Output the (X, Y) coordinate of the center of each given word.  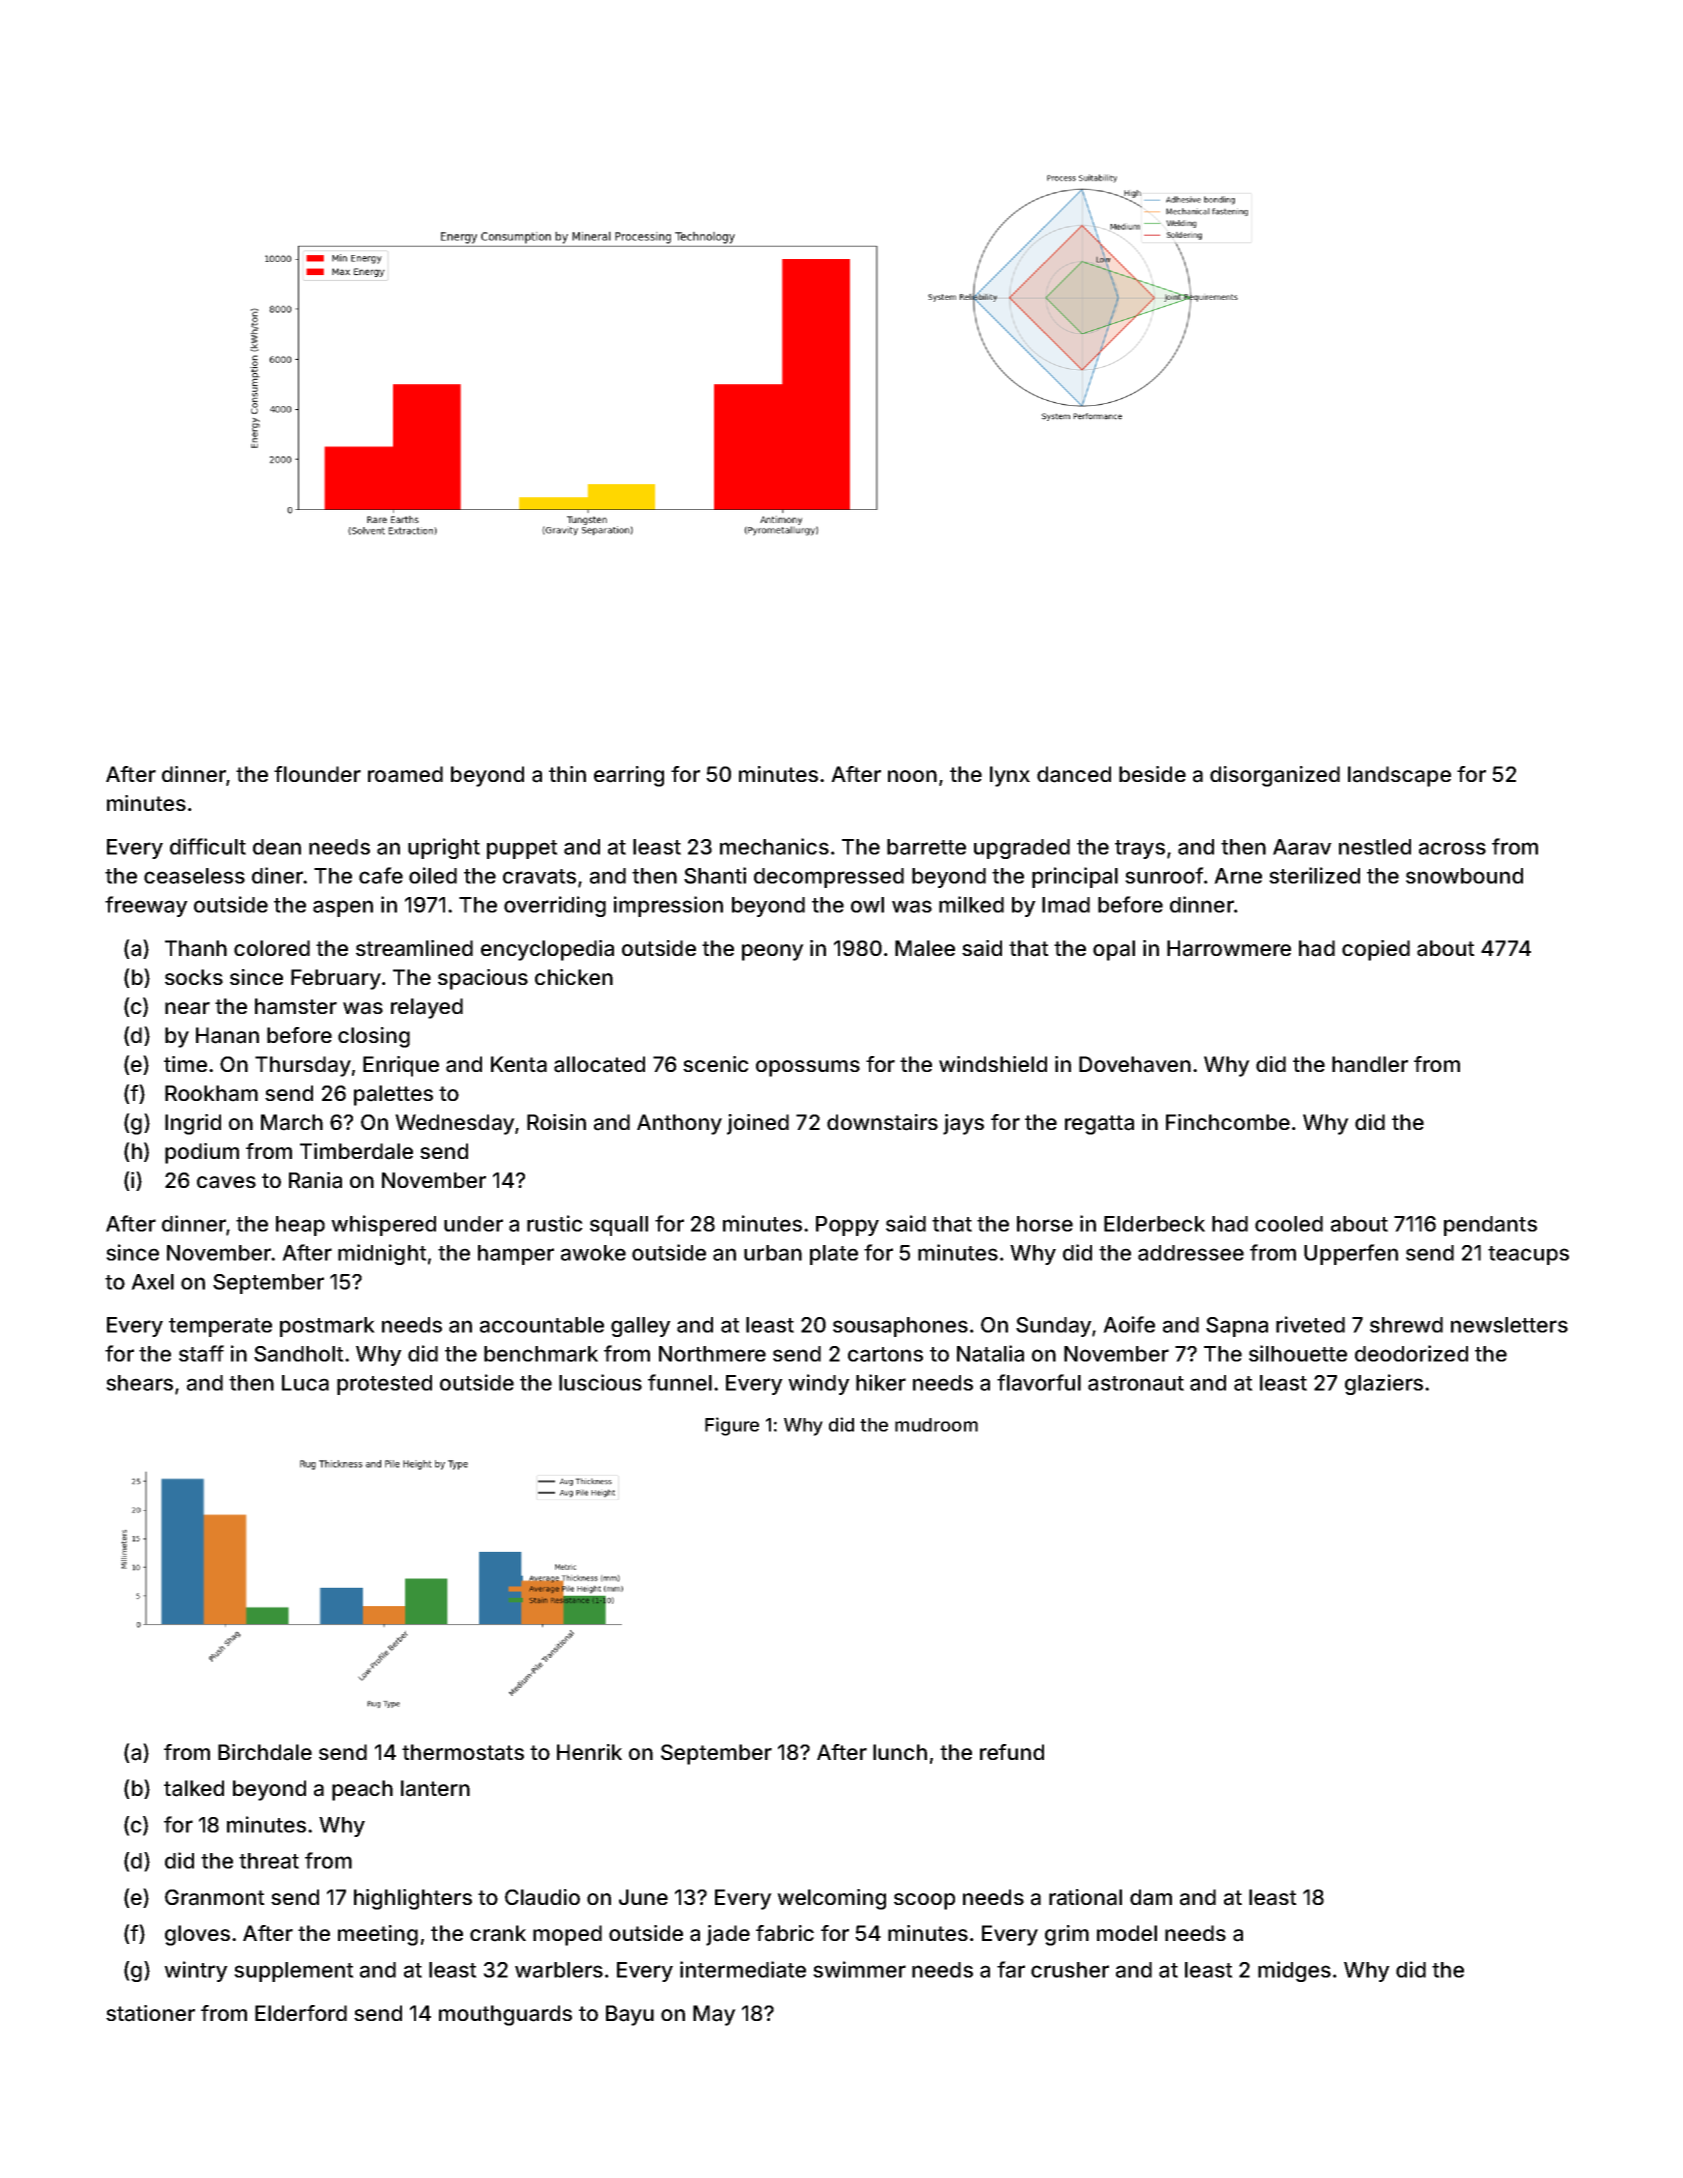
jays (963, 1124)
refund (1012, 1752)
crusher (1070, 1970)
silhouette (1298, 1353)
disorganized (1275, 776)
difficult (208, 846)
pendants (1490, 1226)
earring (629, 776)
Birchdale (265, 1752)
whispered (383, 1225)
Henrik (589, 1752)
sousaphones (900, 1327)
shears (139, 1383)
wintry (196, 1971)
